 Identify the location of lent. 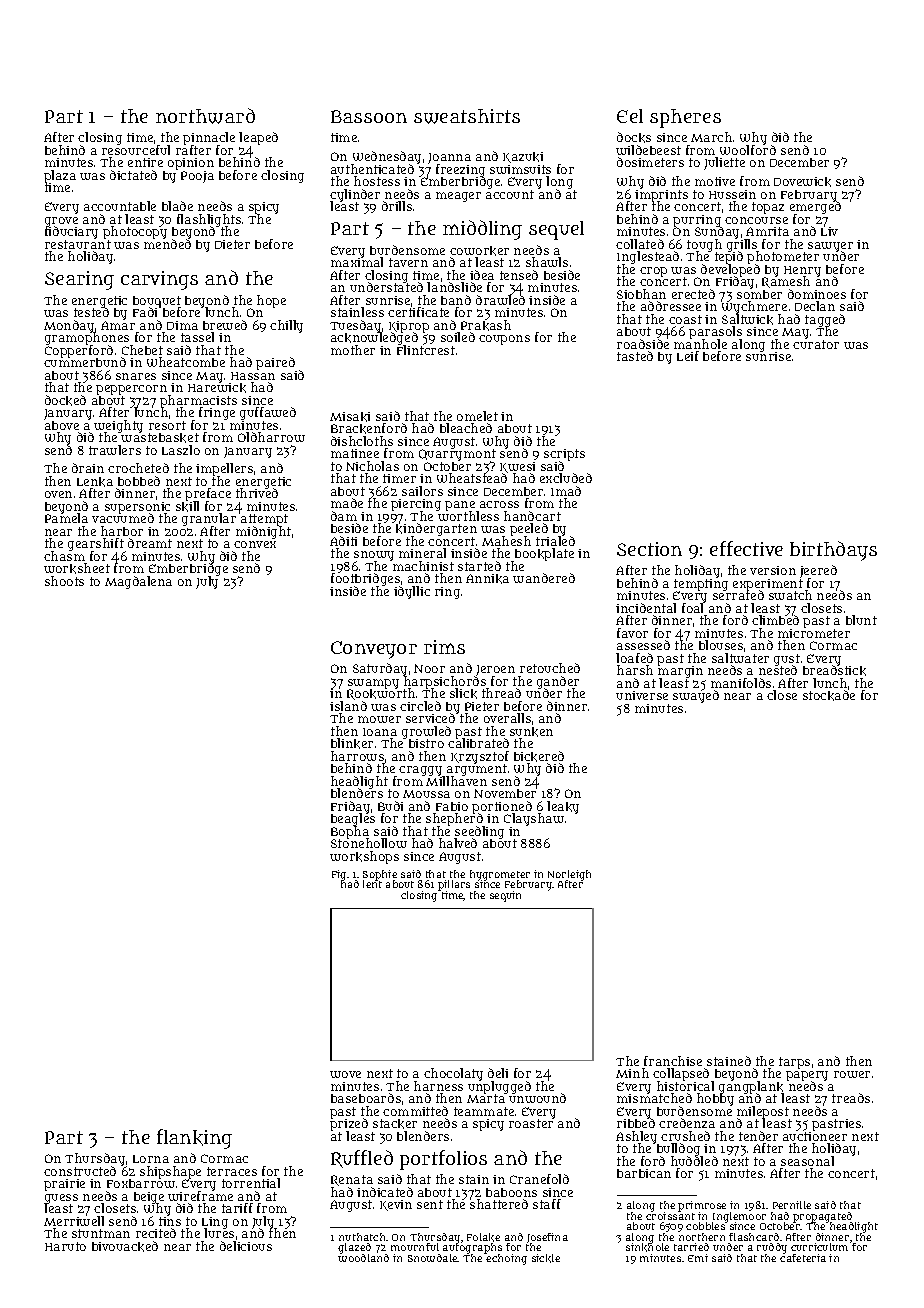
(372, 884).
